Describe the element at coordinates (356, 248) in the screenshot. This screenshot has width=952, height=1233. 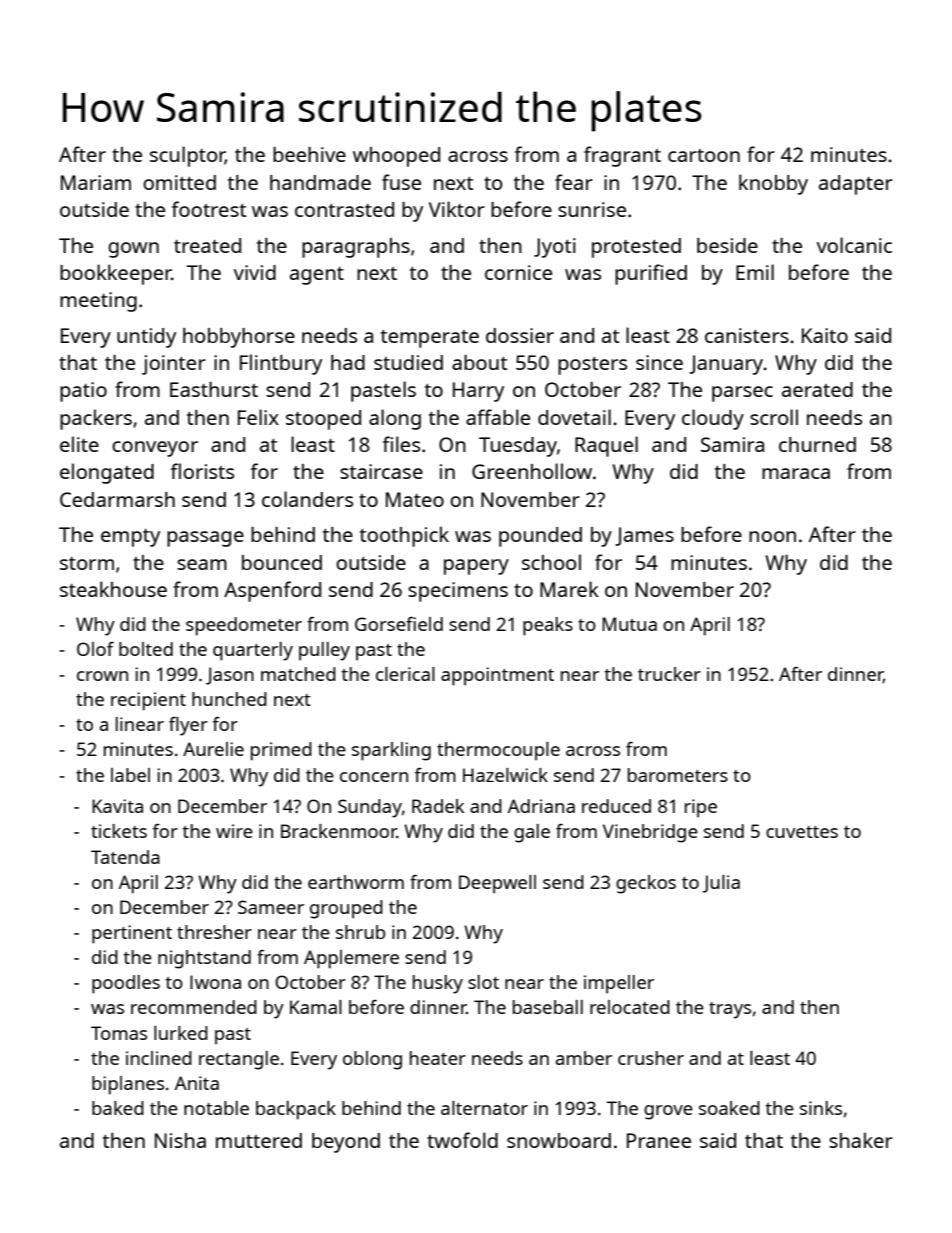
I see `paragraphs` at that location.
